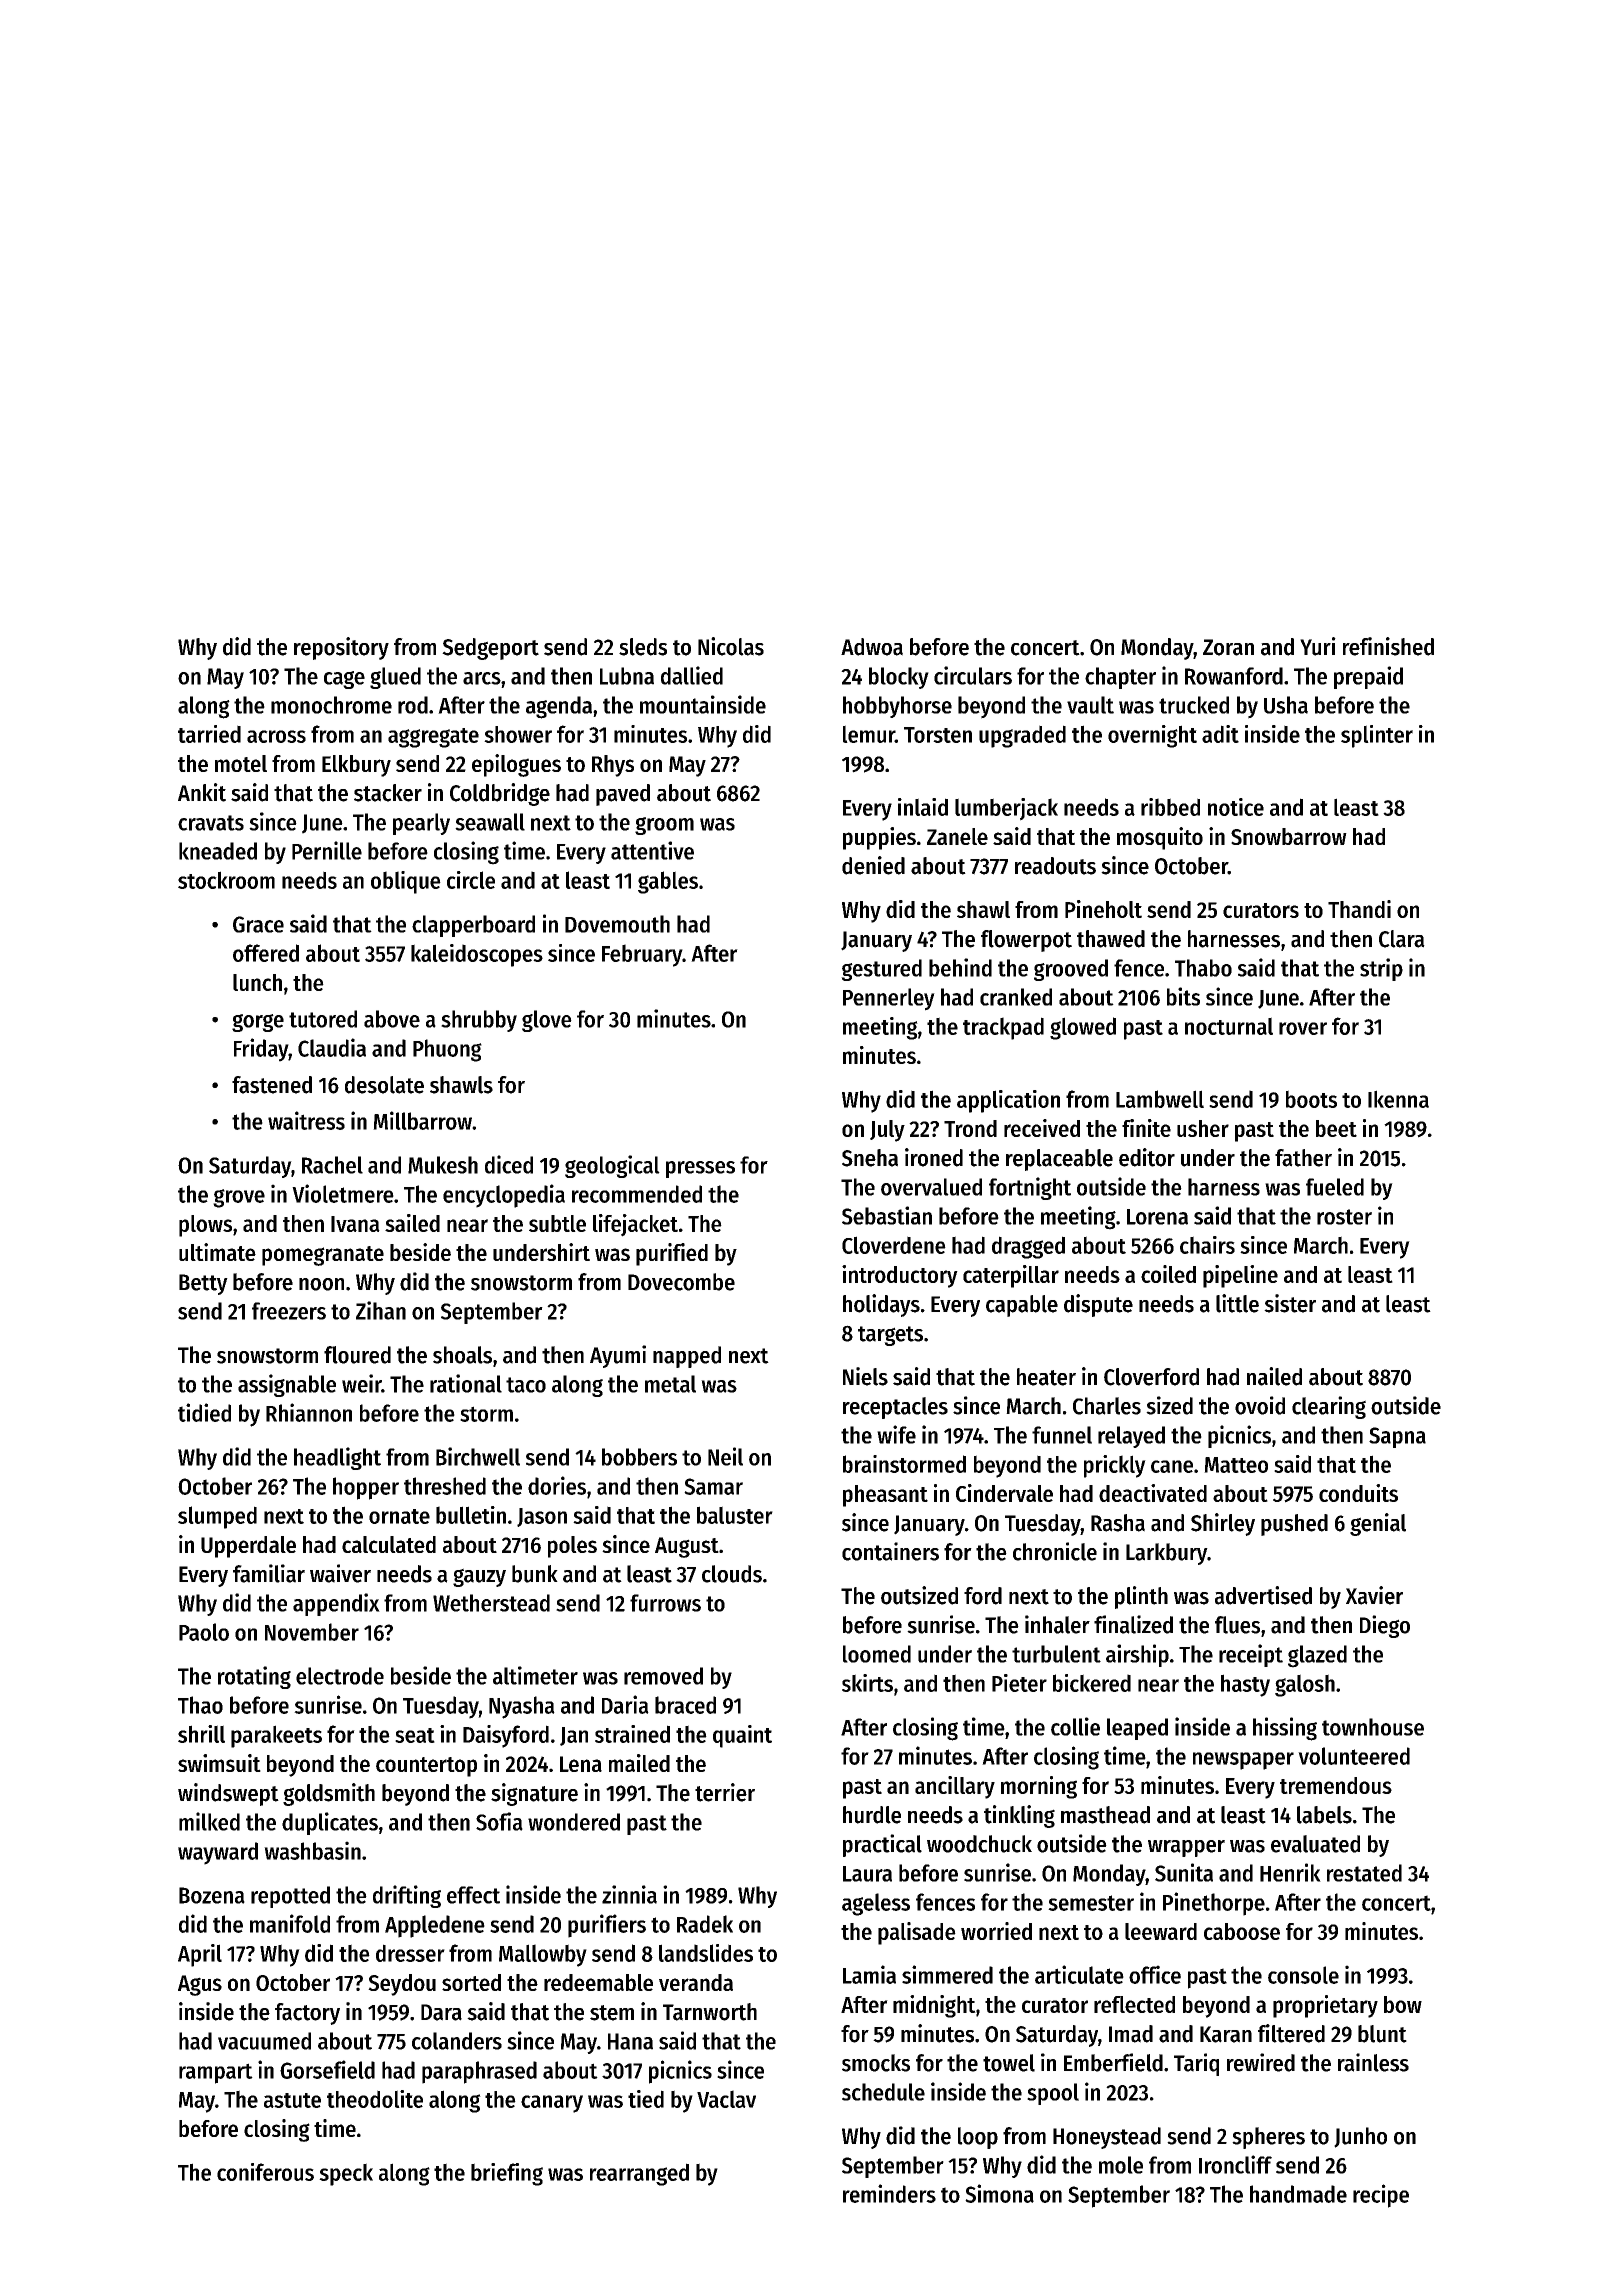 Image resolution: width=1620 pixels, height=2292 pixels. Describe the element at coordinates (346, 2174) in the screenshot. I see `speck` at that location.
